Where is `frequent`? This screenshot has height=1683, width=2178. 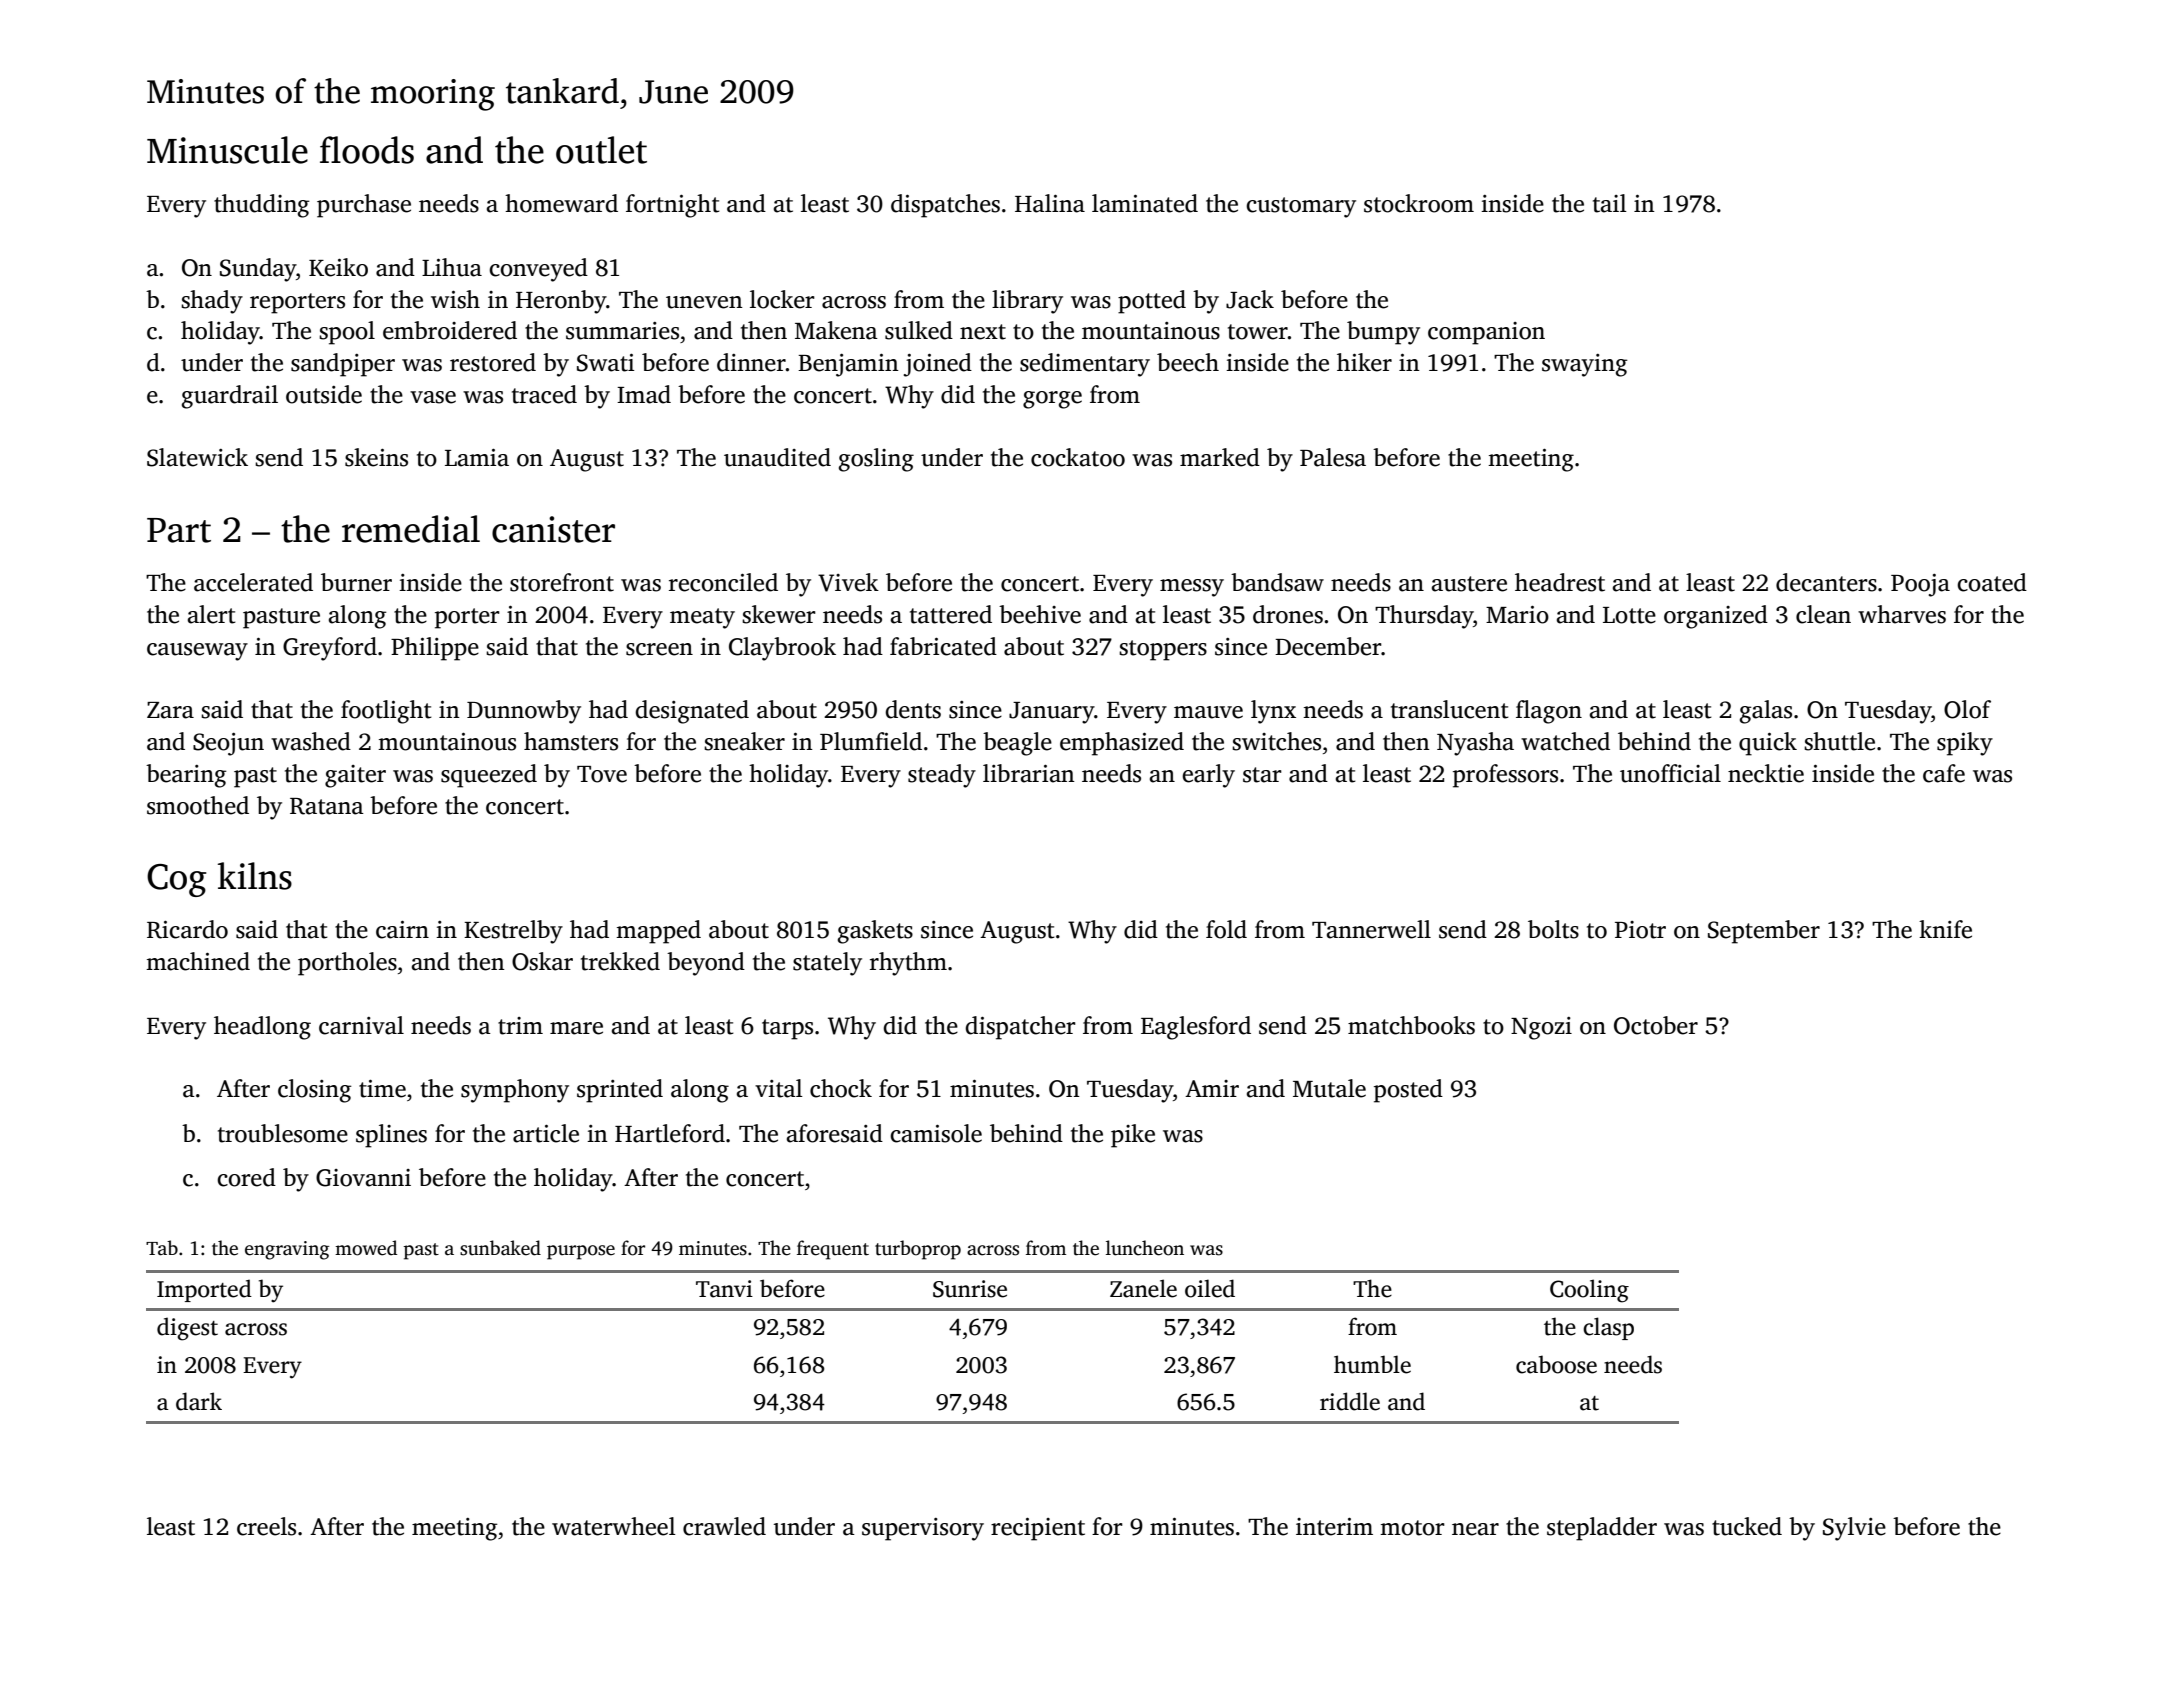
frequent is located at coordinates (833, 1250).
